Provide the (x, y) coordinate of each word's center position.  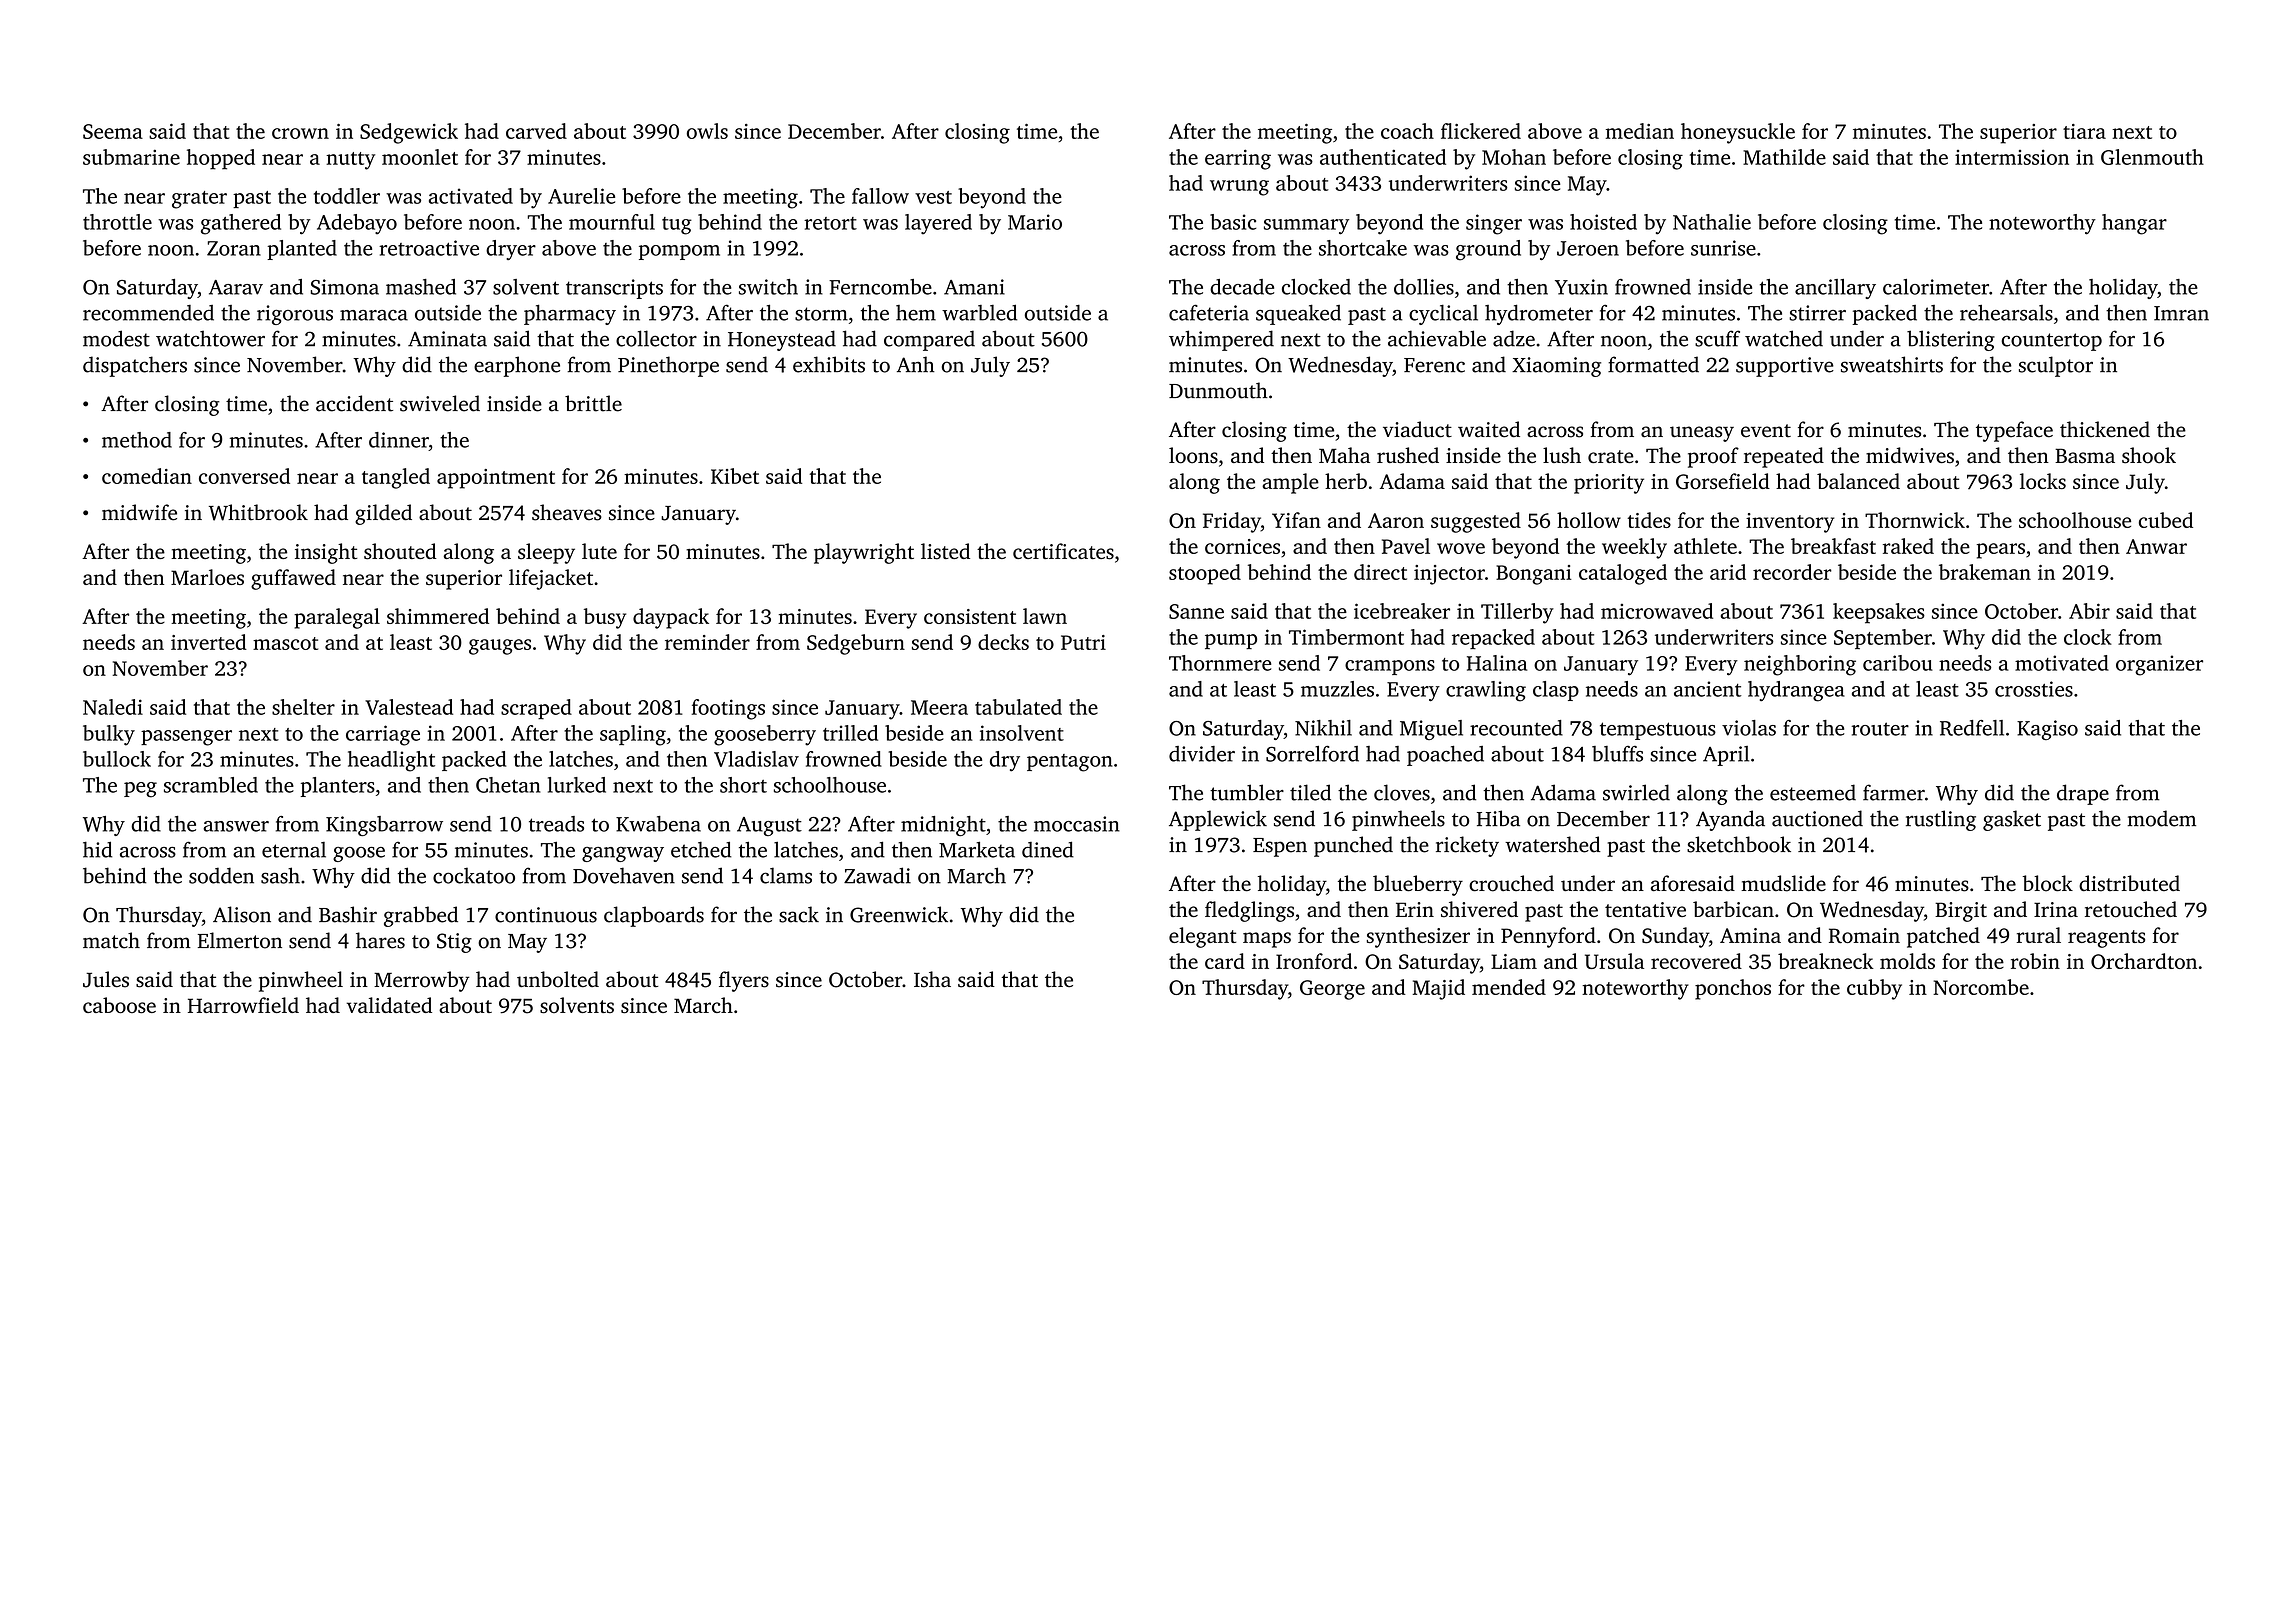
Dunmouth (1218, 390)
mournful (612, 222)
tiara (2084, 131)
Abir (2089, 611)
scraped (536, 709)
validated (389, 1005)
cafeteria (1209, 312)
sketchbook (1739, 844)
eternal (294, 850)
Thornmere (1220, 663)
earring (1238, 159)
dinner (399, 440)
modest (116, 338)
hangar (2134, 224)
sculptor (2056, 366)
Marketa (977, 849)
